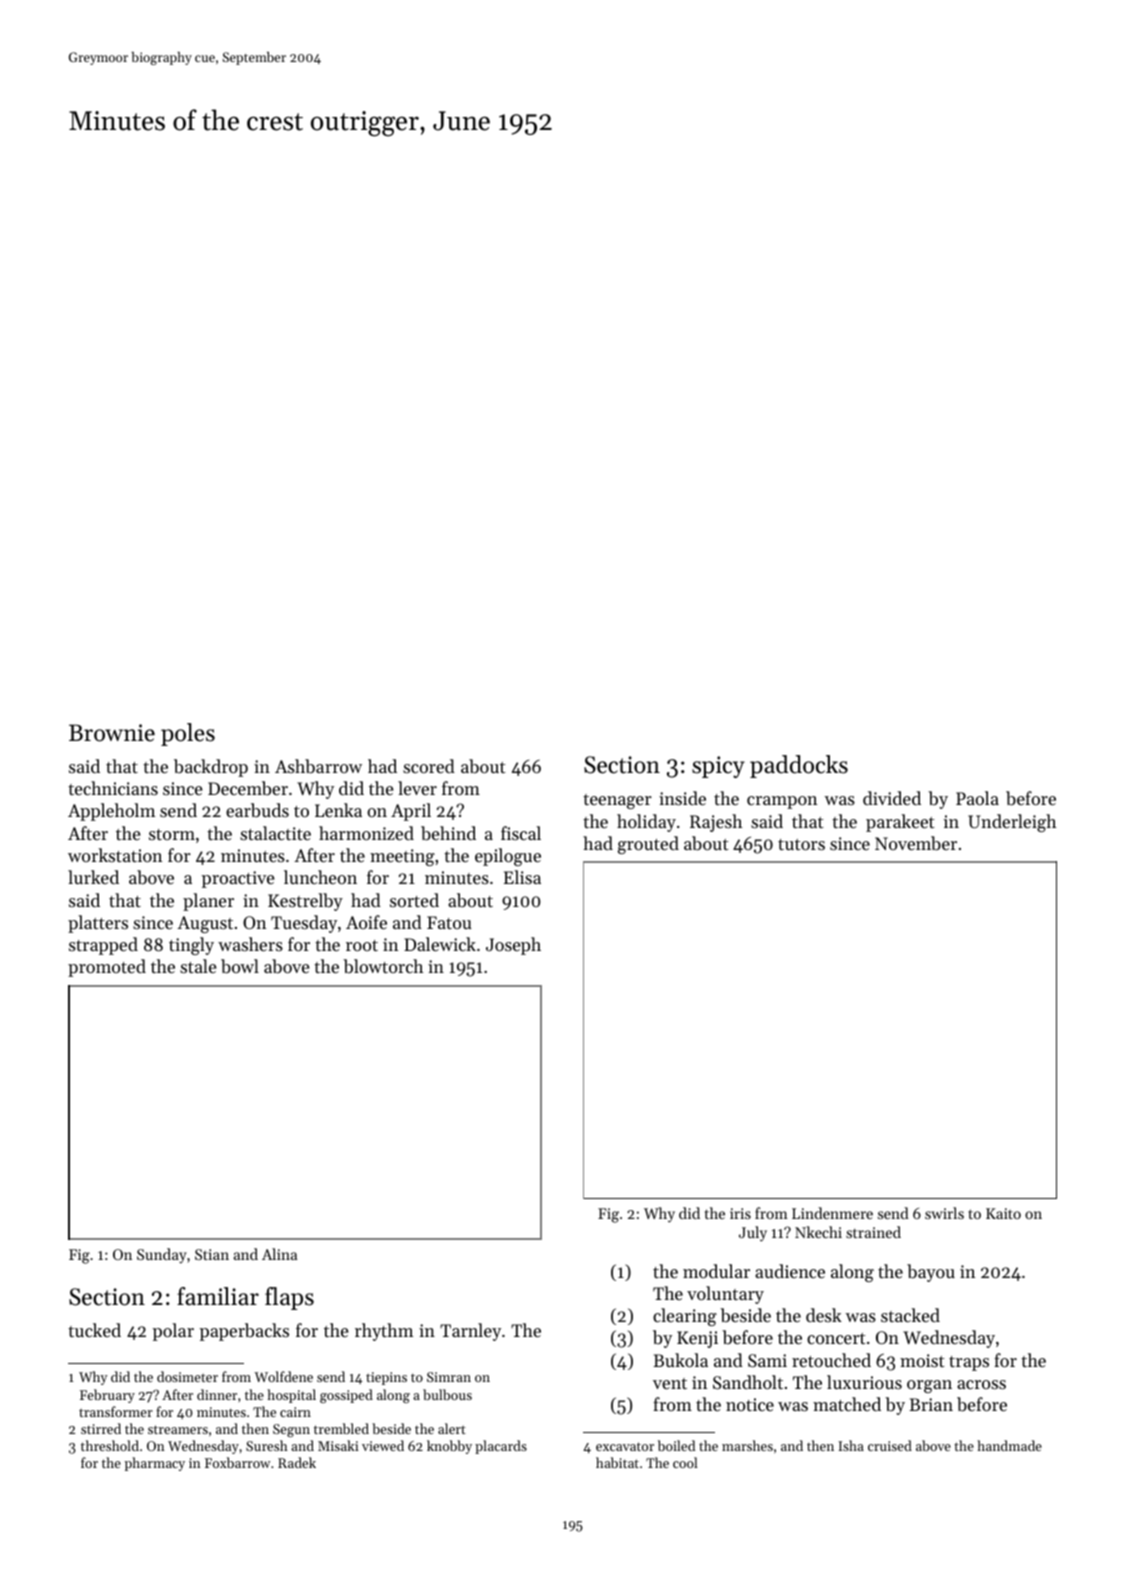 The width and height of the document is (1125, 1591). I want to click on pharmacy, so click(155, 1464).
